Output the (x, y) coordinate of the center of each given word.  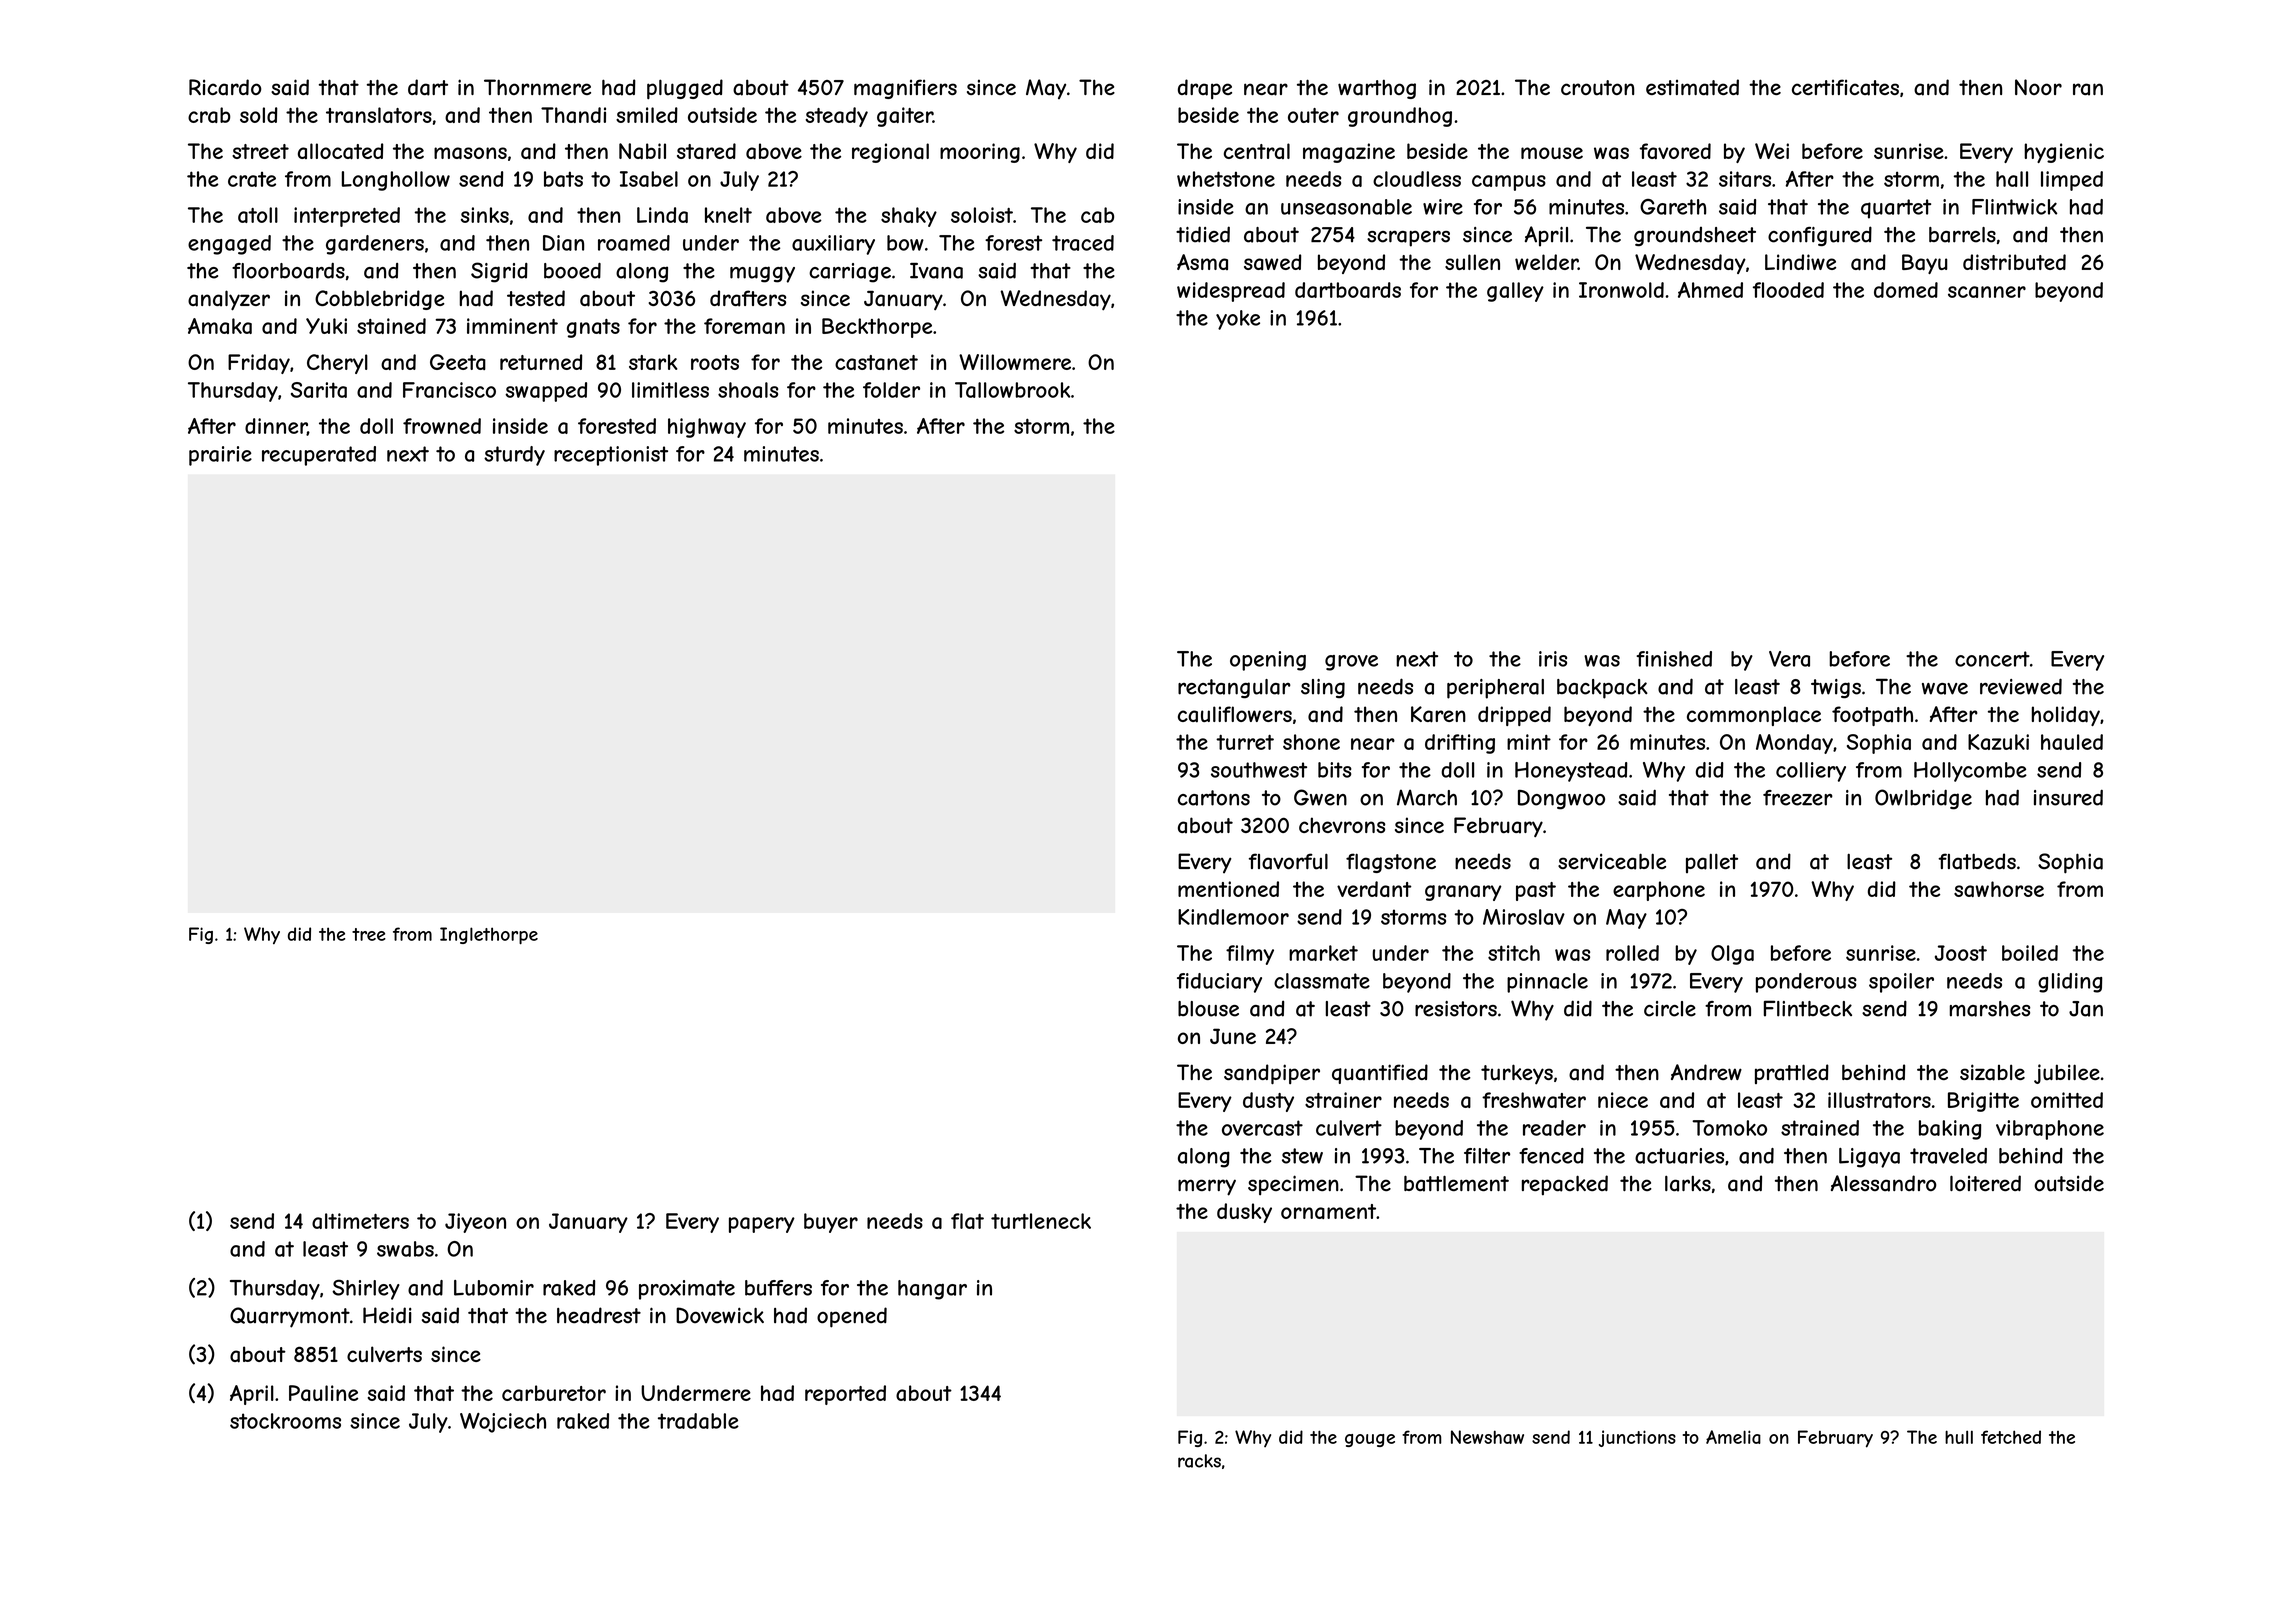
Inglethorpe (489, 935)
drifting (1460, 744)
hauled (2072, 742)
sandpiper (1272, 1074)
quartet (1896, 209)
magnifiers (905, 89)
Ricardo (225, 87)
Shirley (366, 1289)
